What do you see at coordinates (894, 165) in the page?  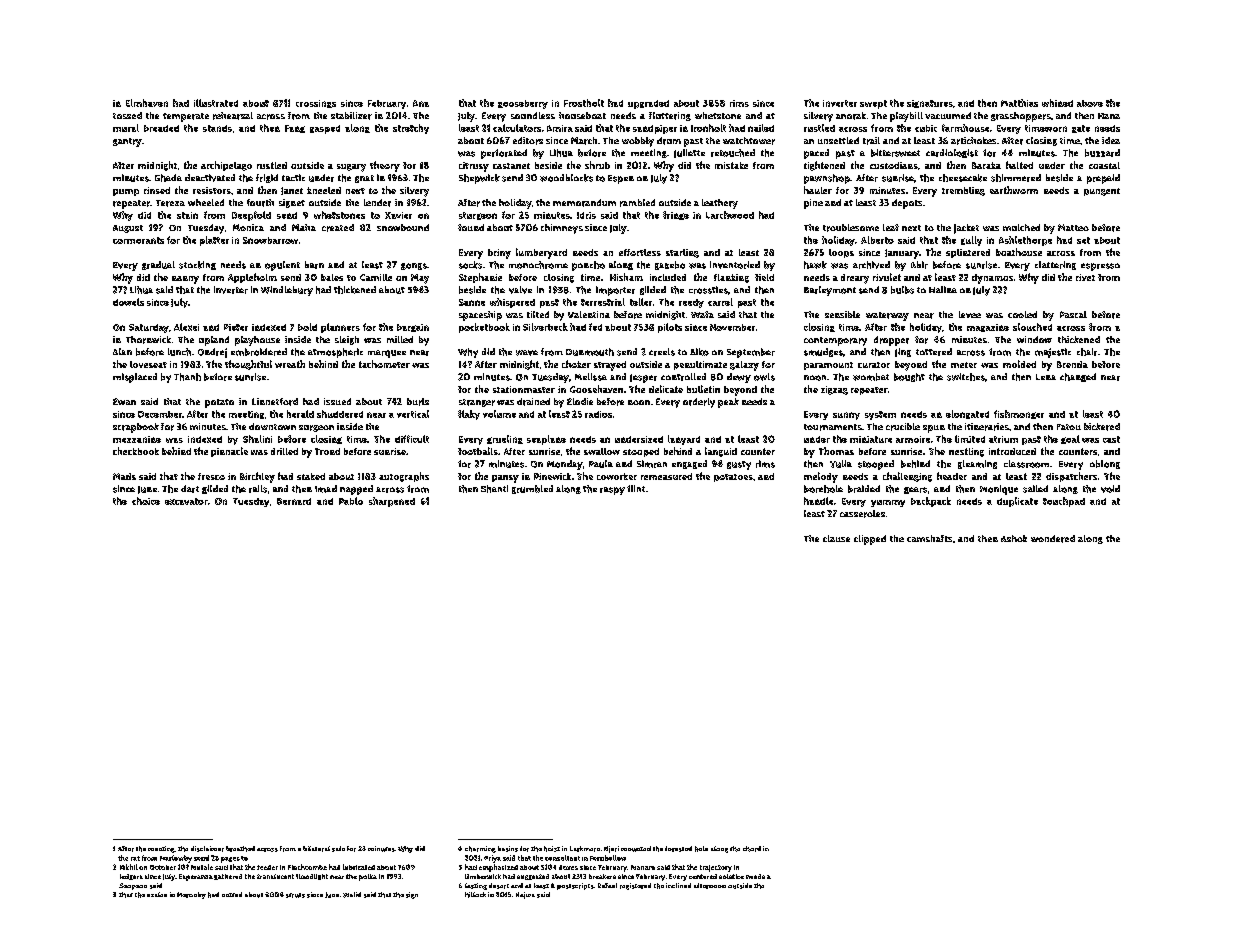 I see `custodians` at bounding box center [894, 165].
